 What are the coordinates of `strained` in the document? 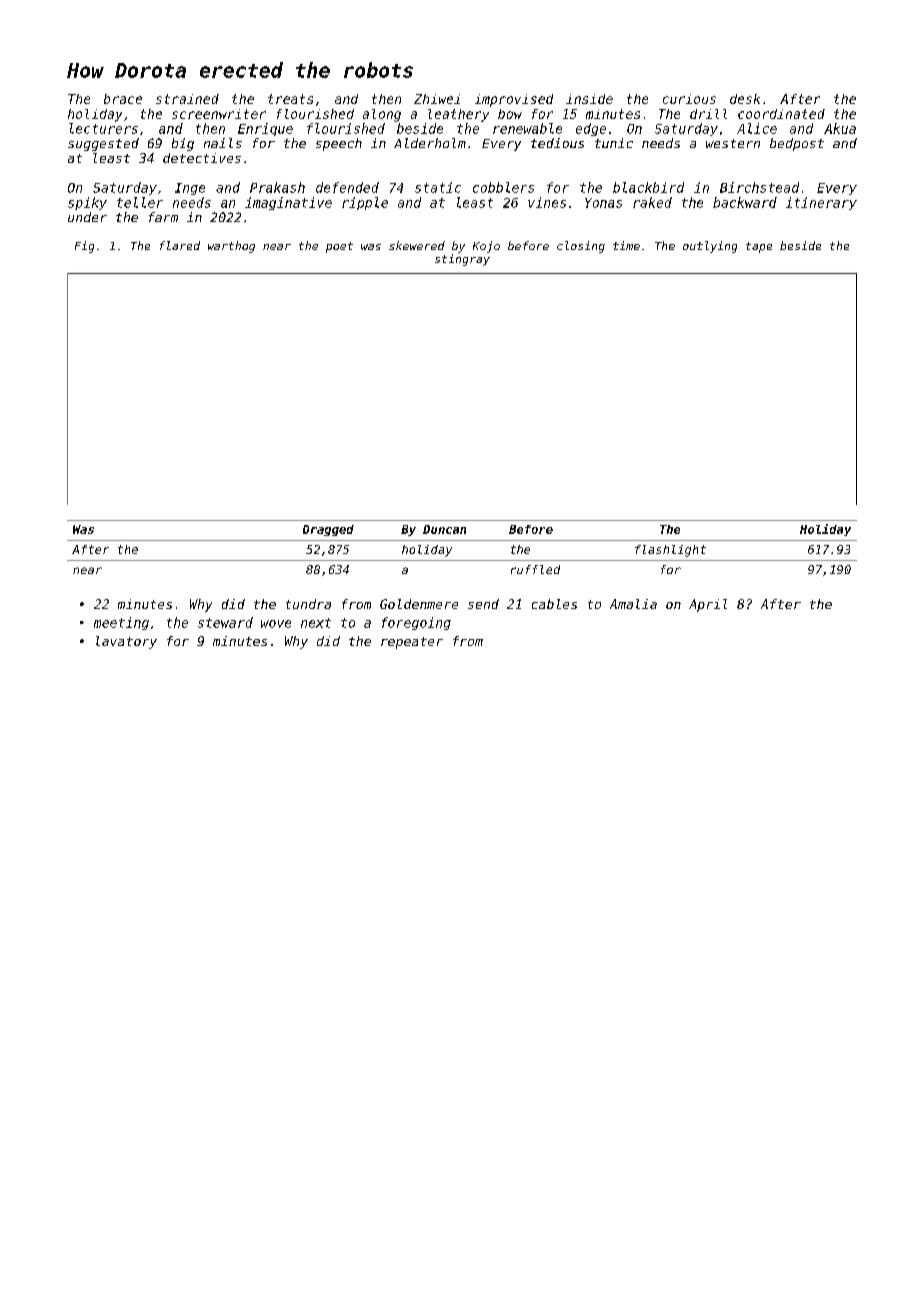 It's located at (187, 99).
